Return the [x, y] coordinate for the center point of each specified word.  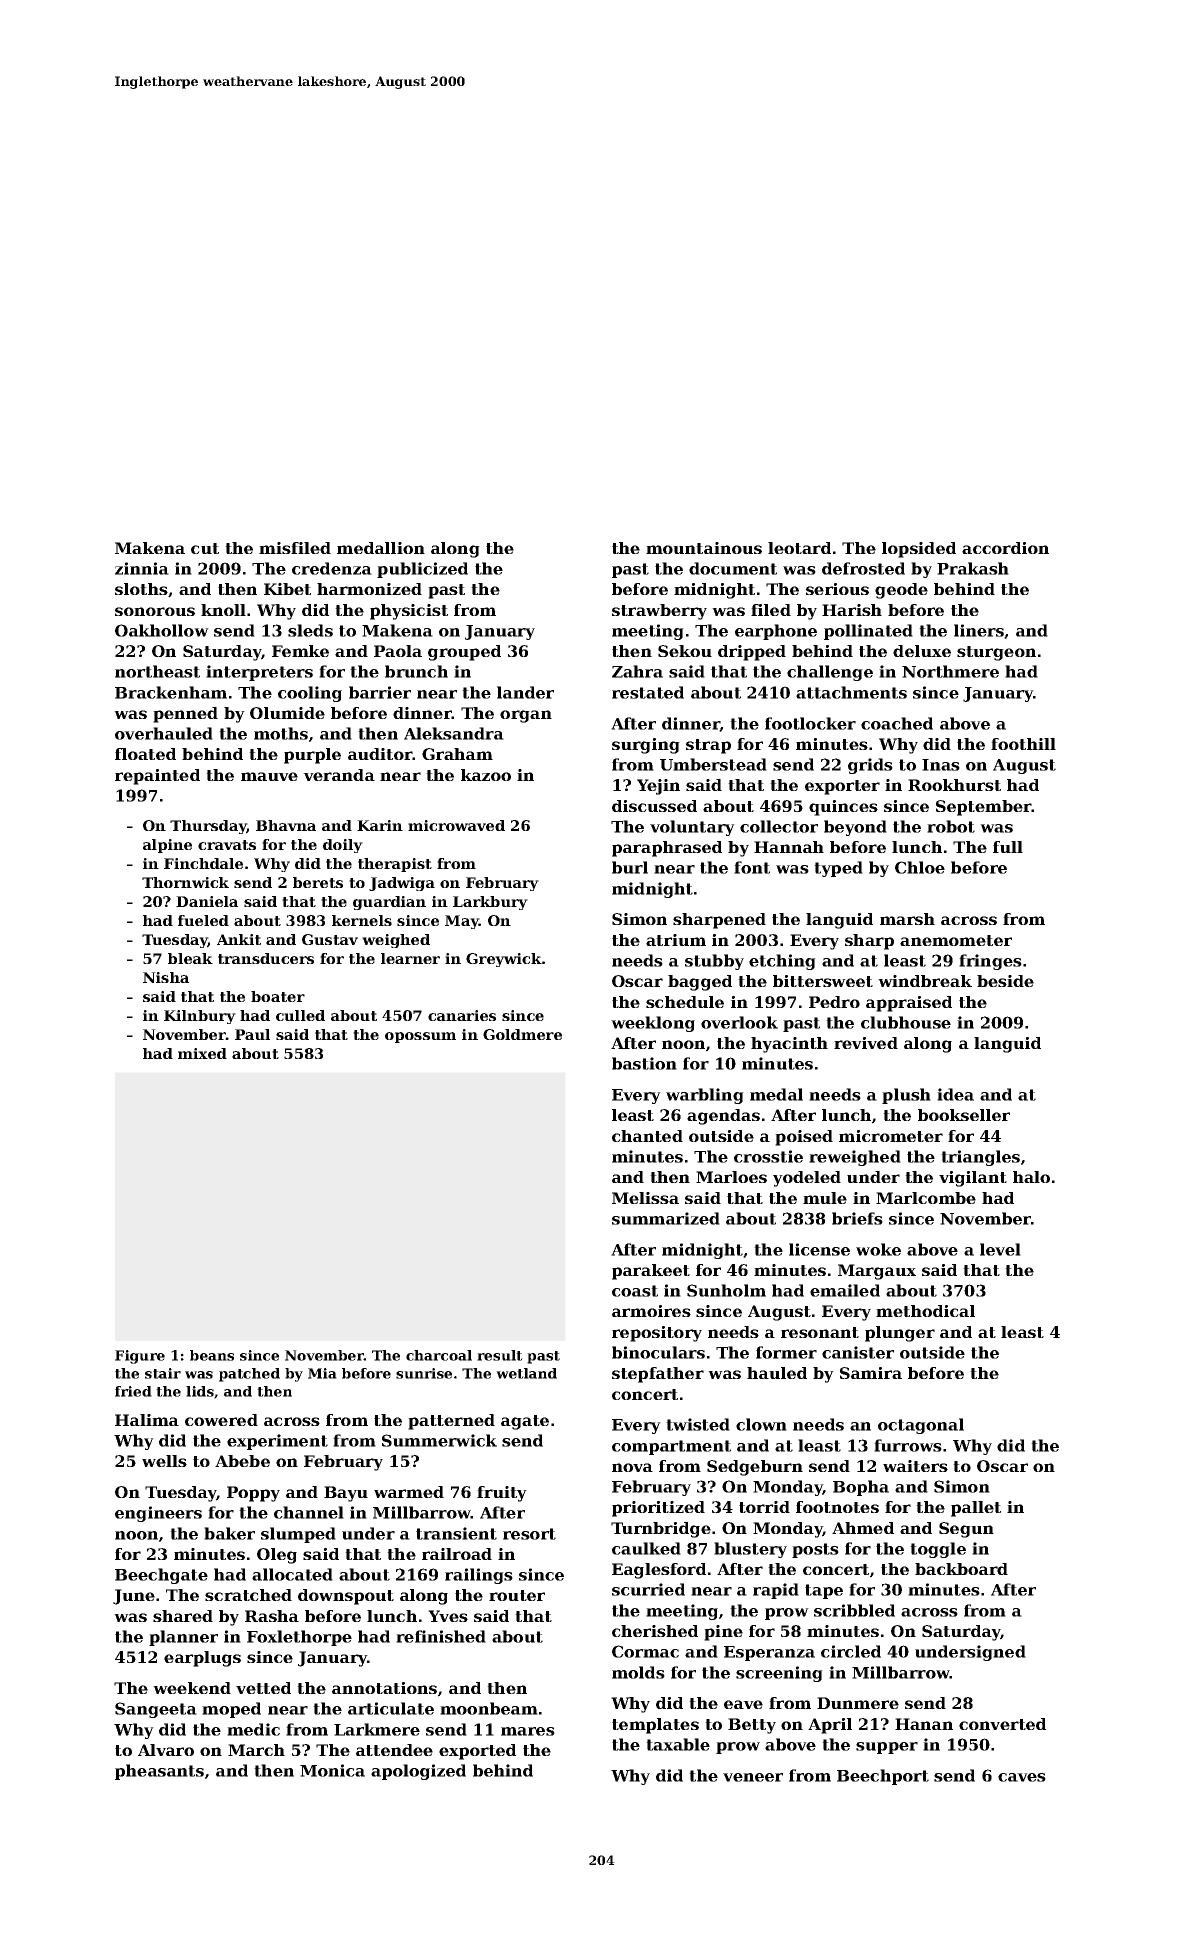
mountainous [704, 548]
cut [205, 548]
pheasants [159, 1772]
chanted [647, 1136]
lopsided [919, 550]
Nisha [166, 977]
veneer [753, 1777]
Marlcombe [926, 1198]
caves [1022, 1777]
